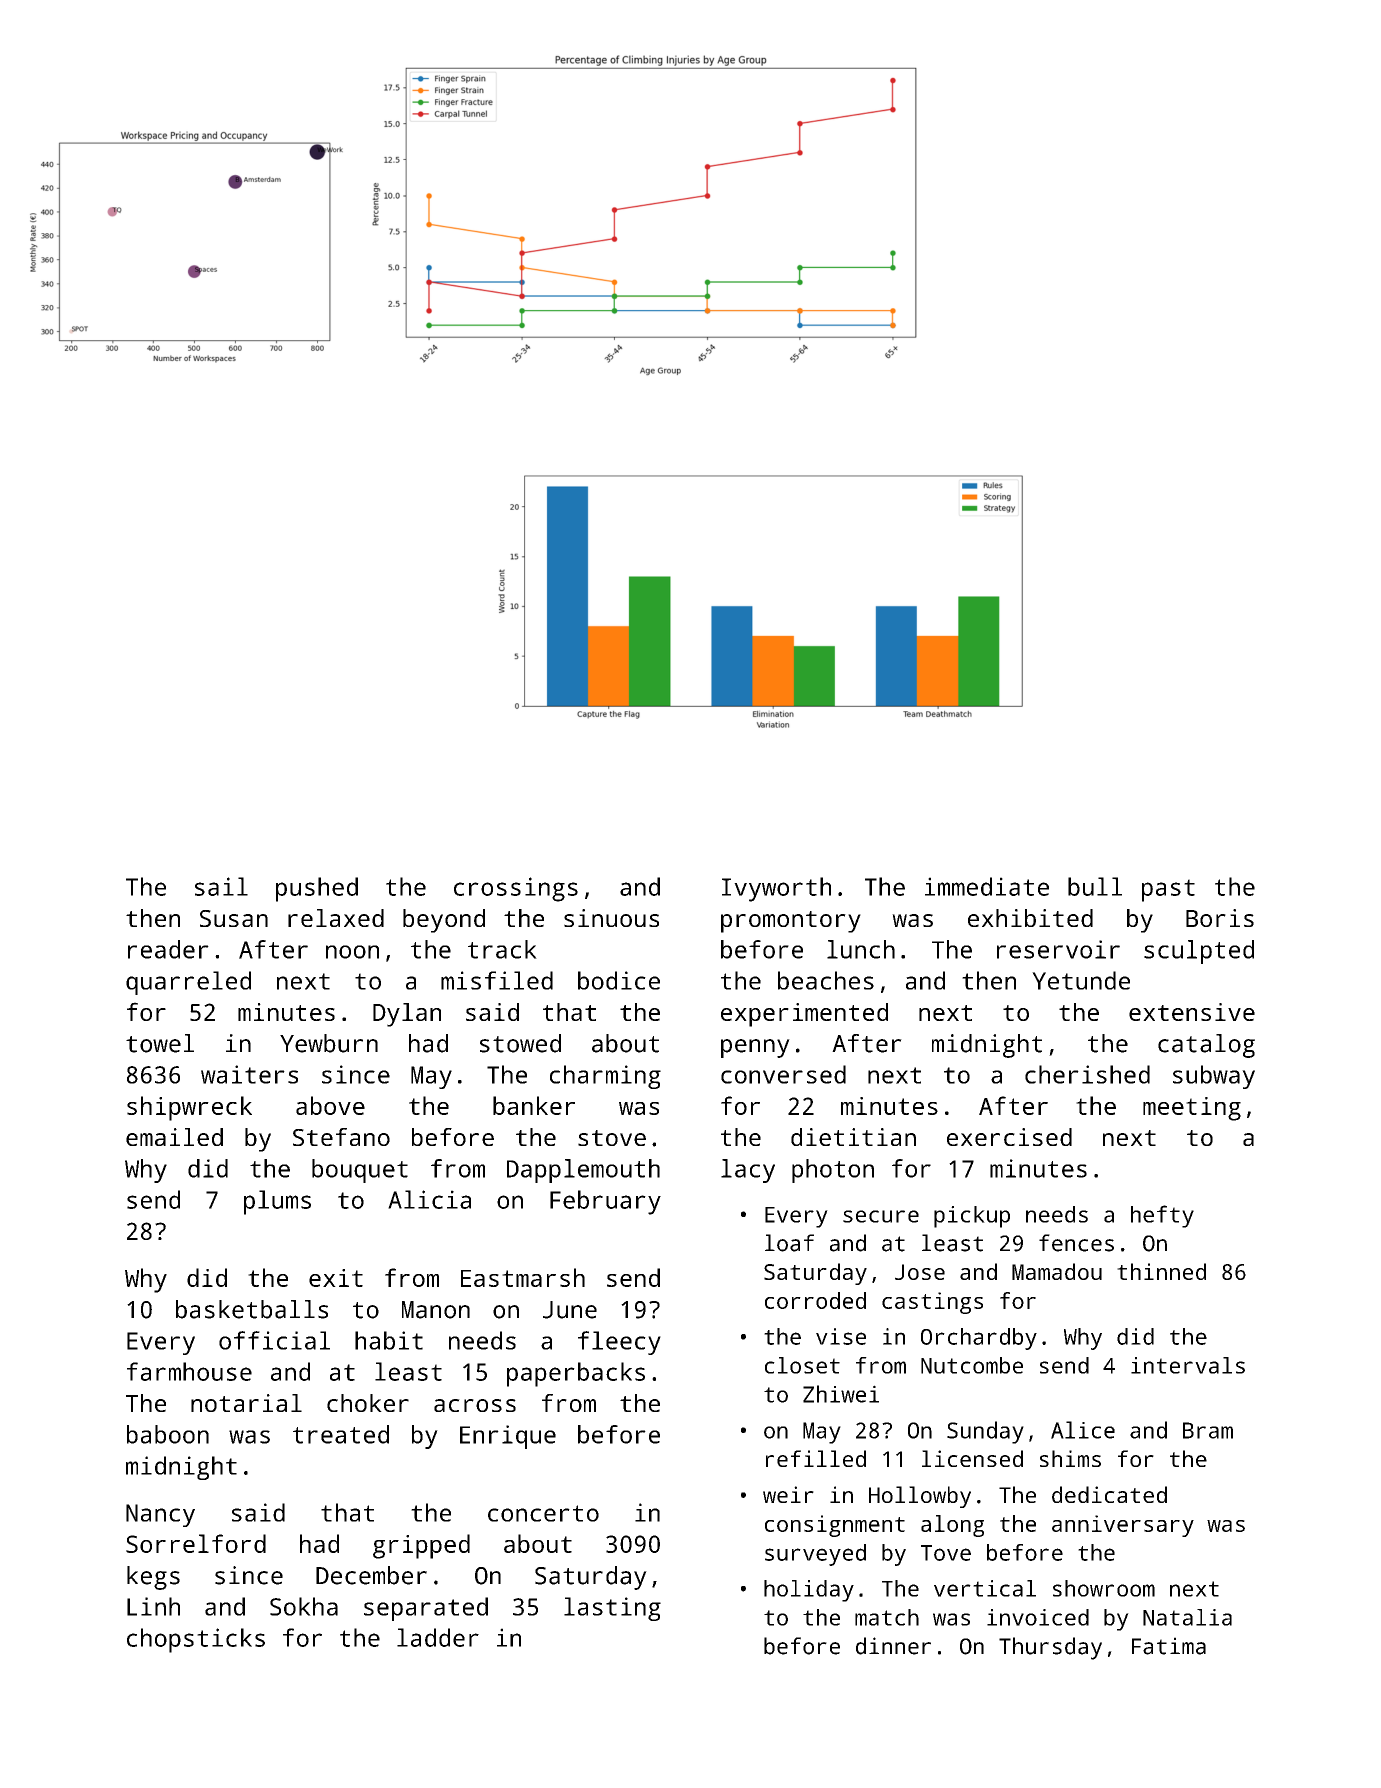 The image size is (1381, 1788). What do you see at coordinates (619, 1343) in the screenshot?
I see `fleecy` at bounding box center [619, 1343].
